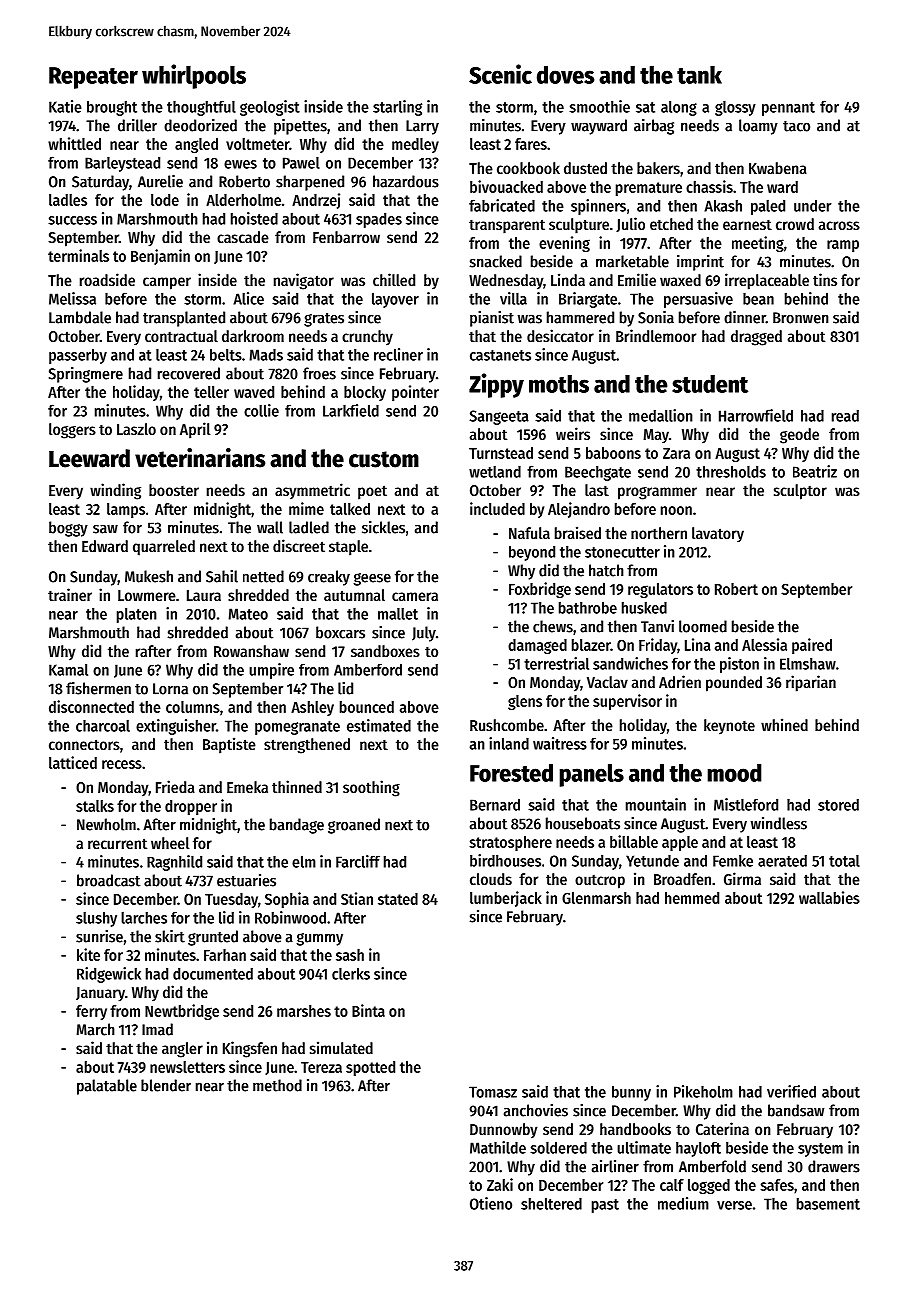 The width and height of the image is (908, 1316). Describe the element at coordinates (551, 1204) in the image. I see `sheltered` at that location.
